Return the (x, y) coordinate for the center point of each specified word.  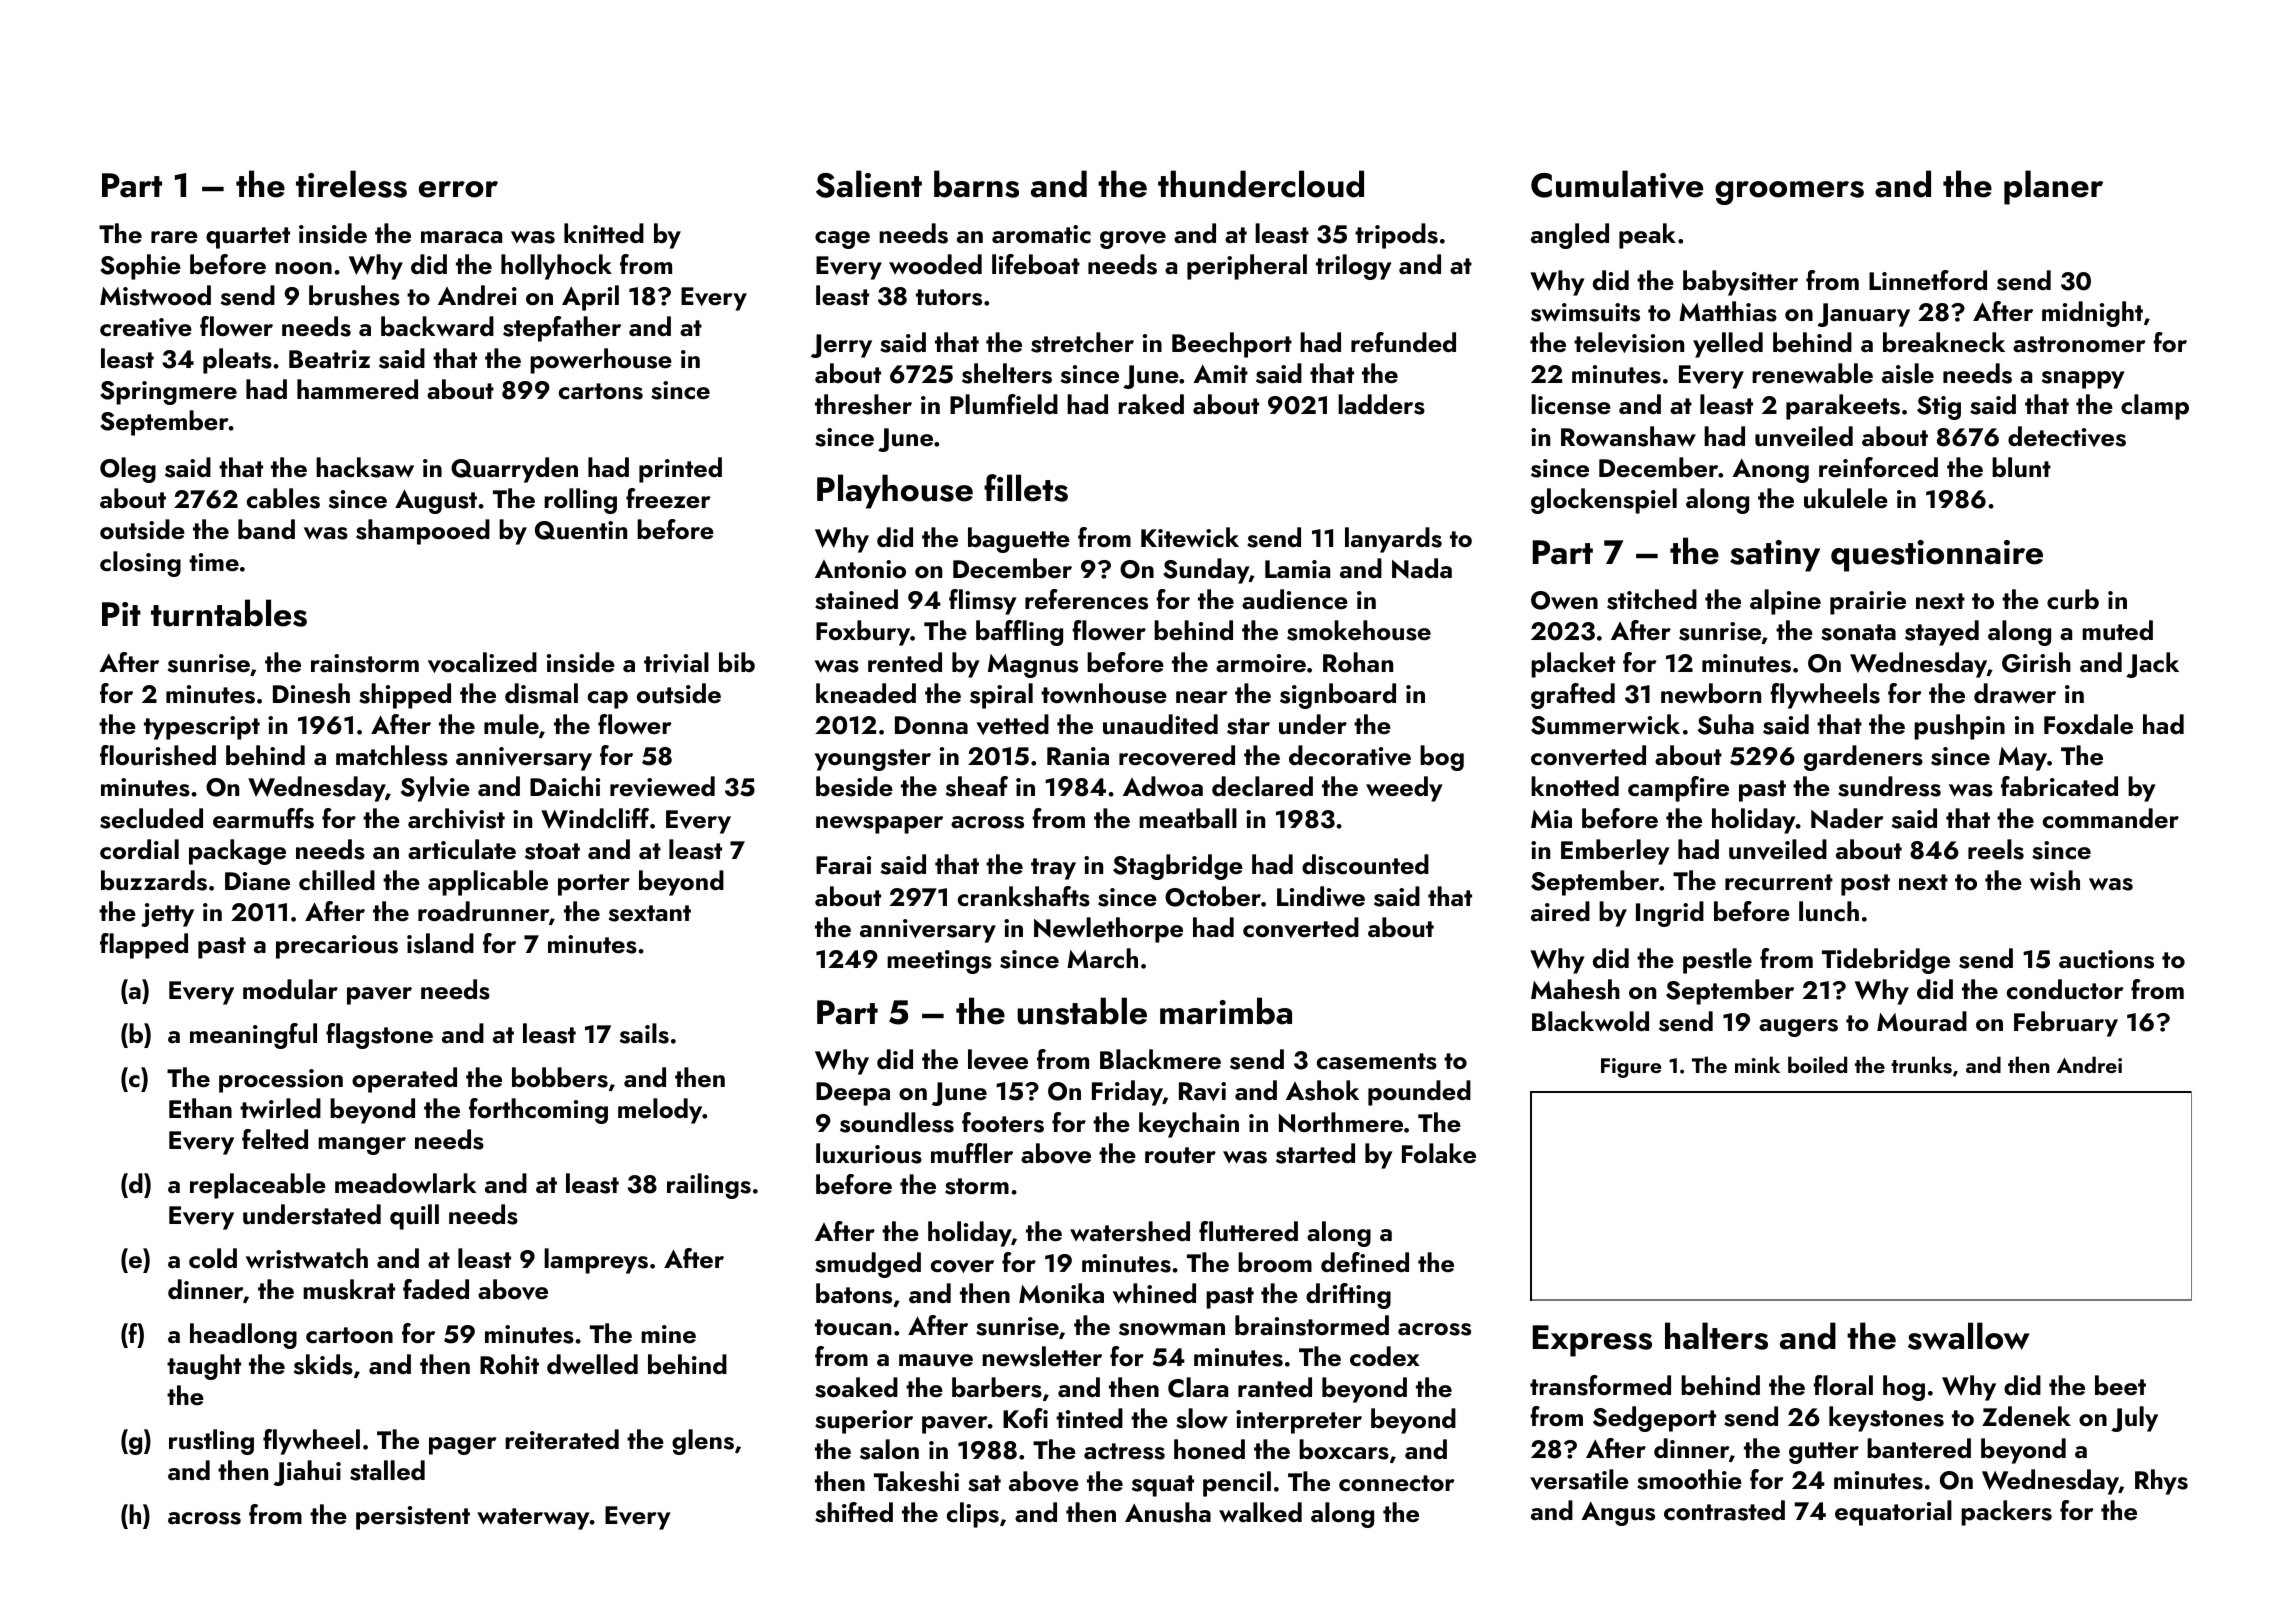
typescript (202, 728)
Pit (121, 614)
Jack (2152, 665)
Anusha (1168, 1512)
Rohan (1358, 662)
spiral (1001, 696)
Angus (1618, 1513)
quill (414, 1217)
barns (976, 184)
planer (2053, 187)
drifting (1348, 1296)
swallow (1969, 1336)
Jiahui (307, 1473)
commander (2111, 818)
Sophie (140, 267)
